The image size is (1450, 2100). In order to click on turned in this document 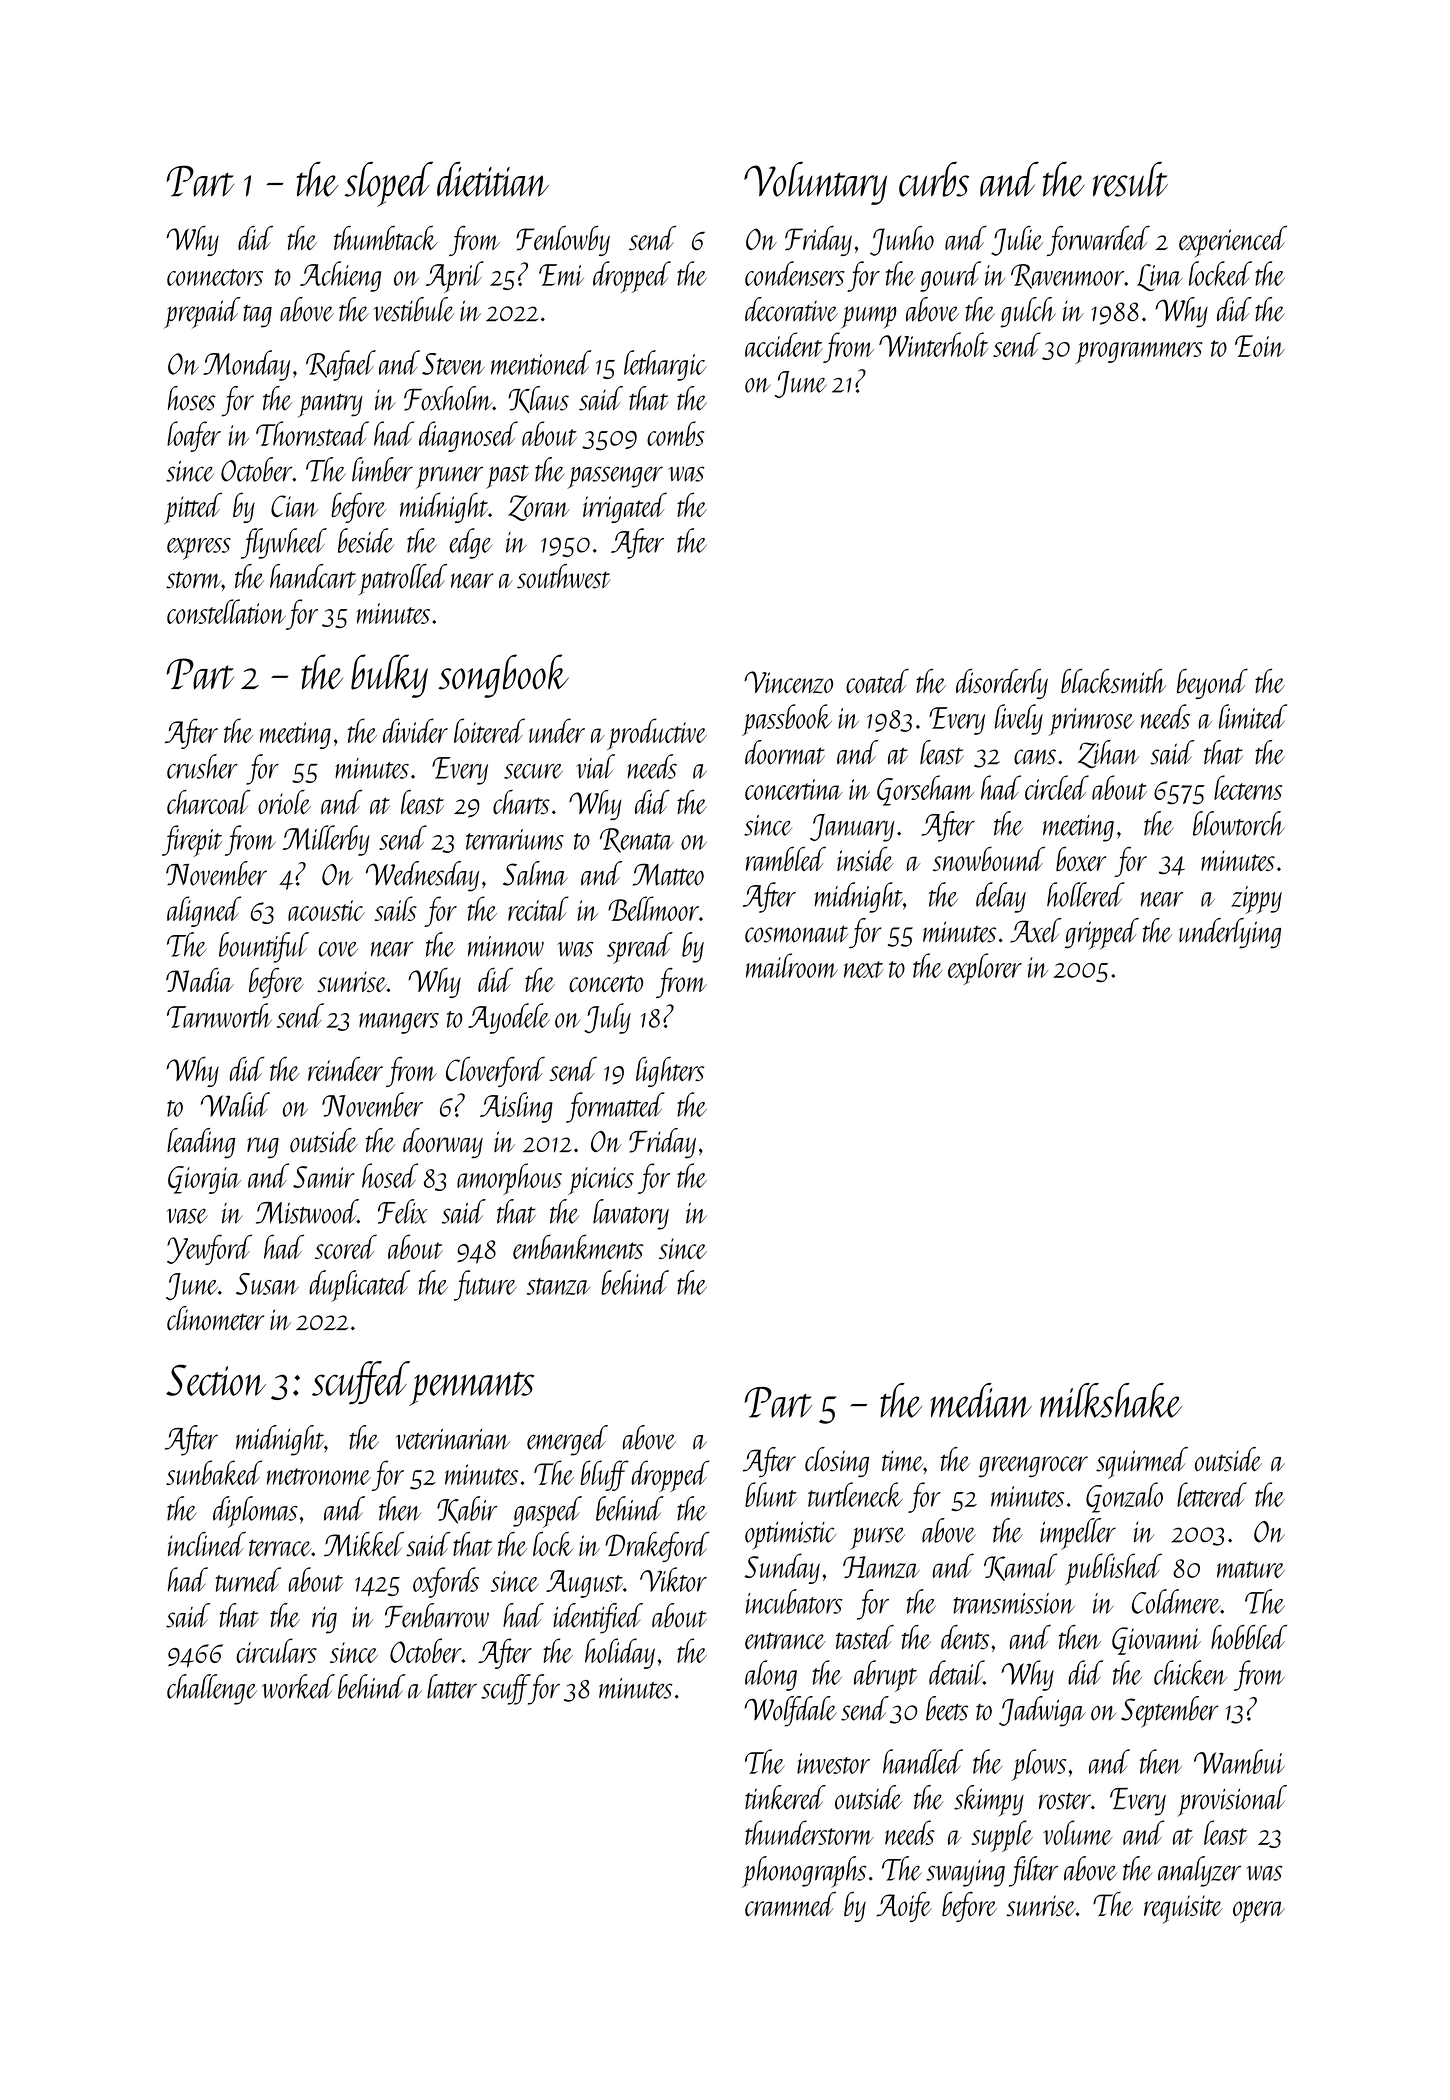, I will do `click(248, 1579)`.
